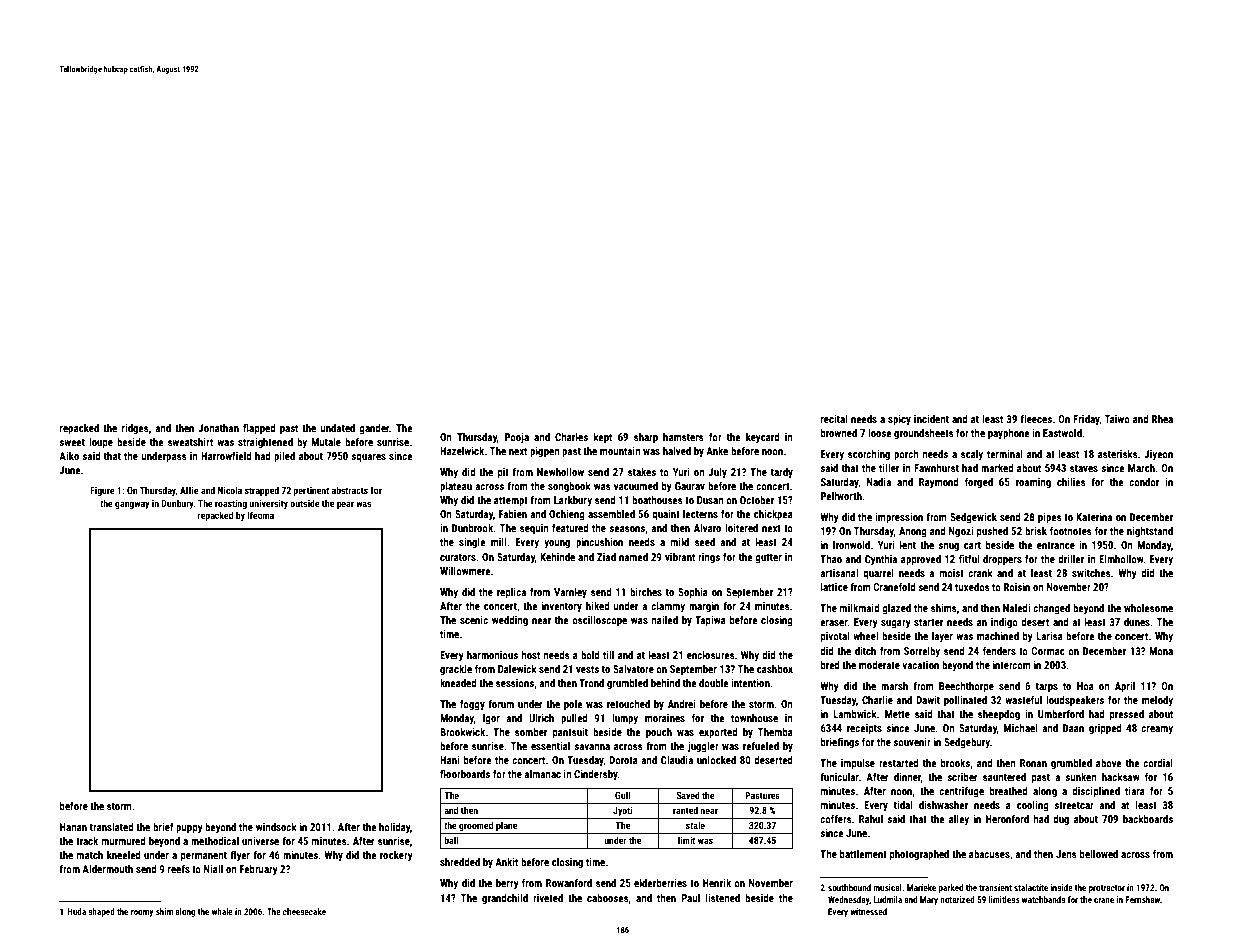 The width and height of the image is (1233, 952). I want to click on translated, so click(112, 827).
